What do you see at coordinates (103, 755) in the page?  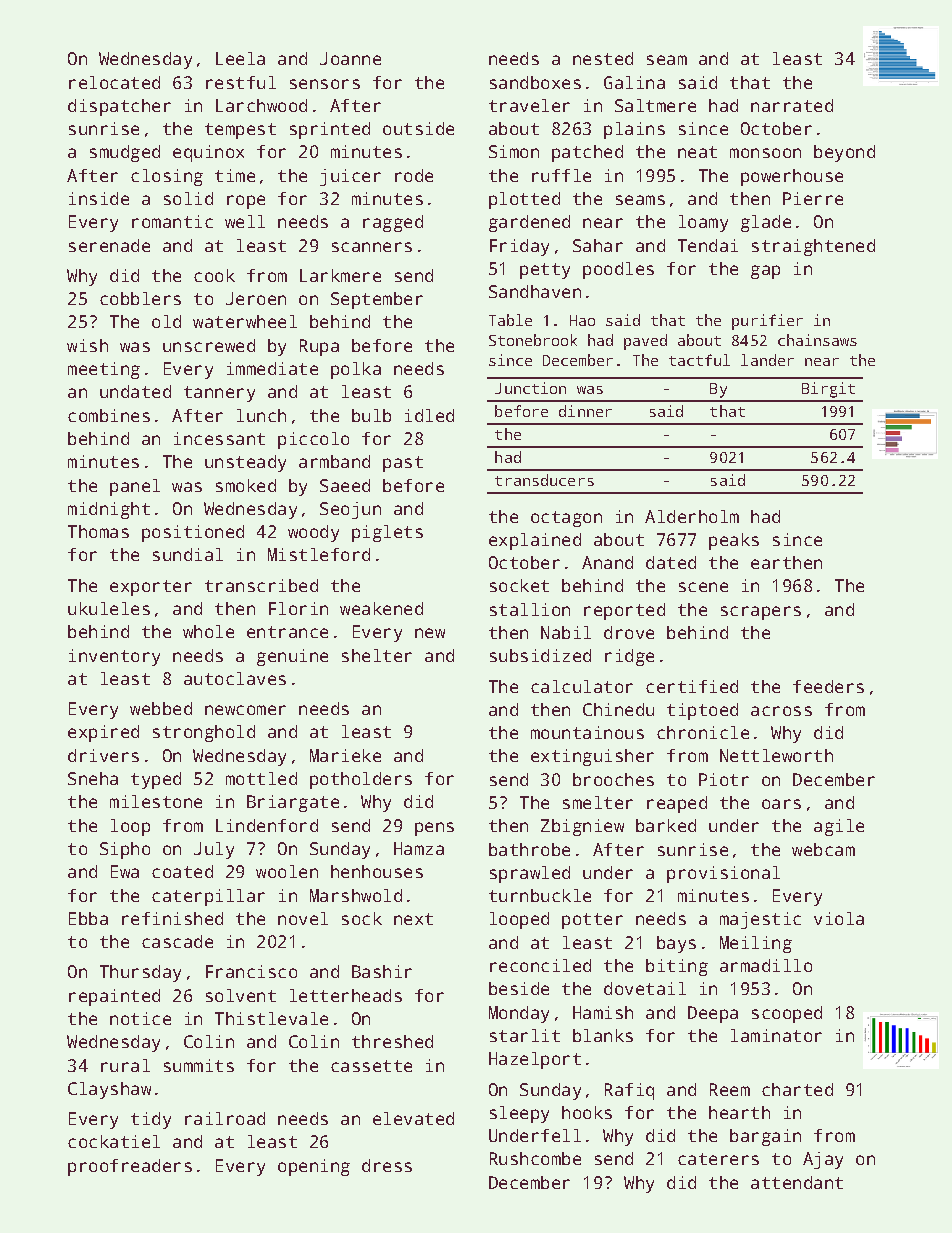 I see `drivers` at bounding box center [103, 755].
